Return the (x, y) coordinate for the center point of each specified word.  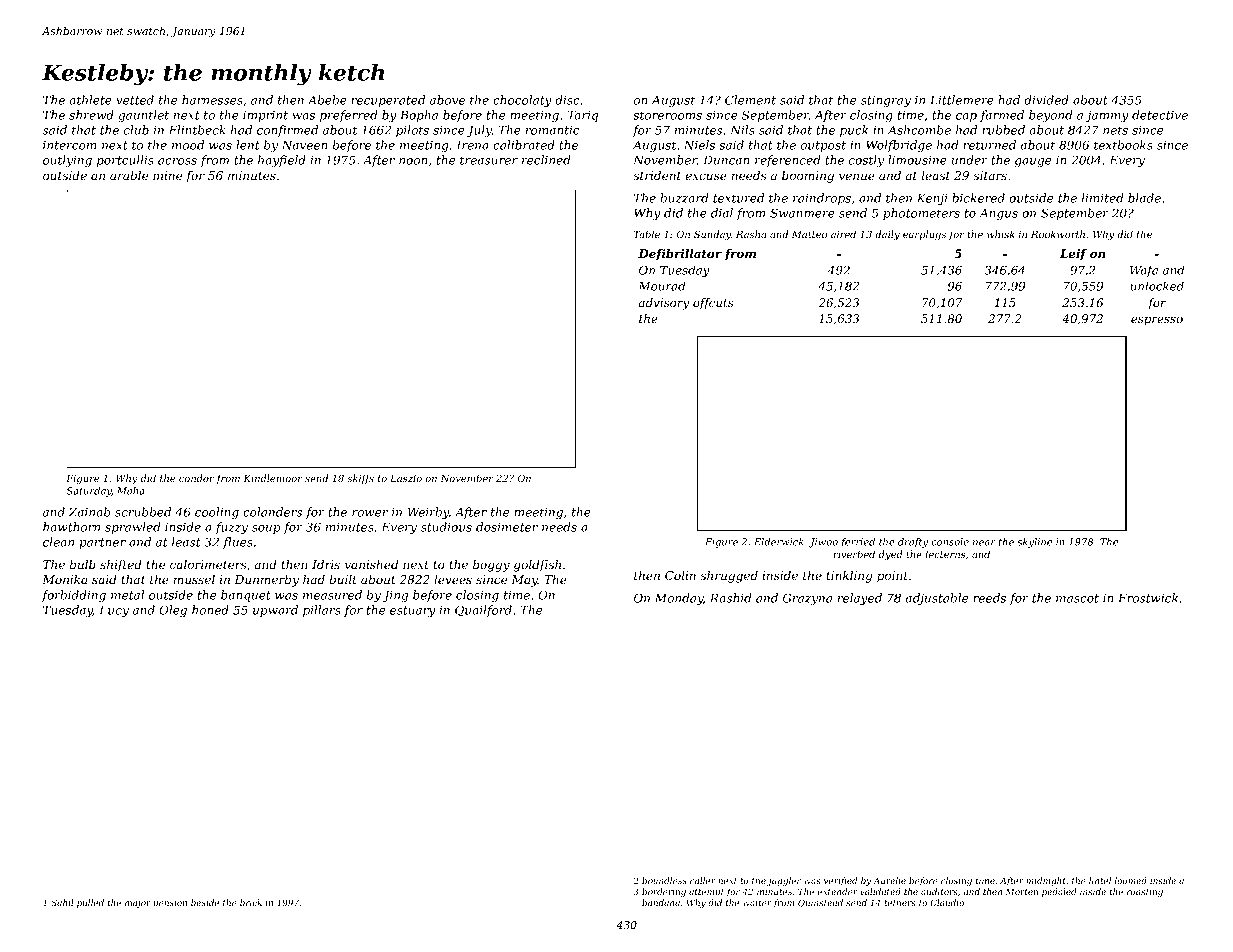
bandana (661, 902)
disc (567, 100)
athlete (90, 100)
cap (966, 117)
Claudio (947, 902)
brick (251, 902)
